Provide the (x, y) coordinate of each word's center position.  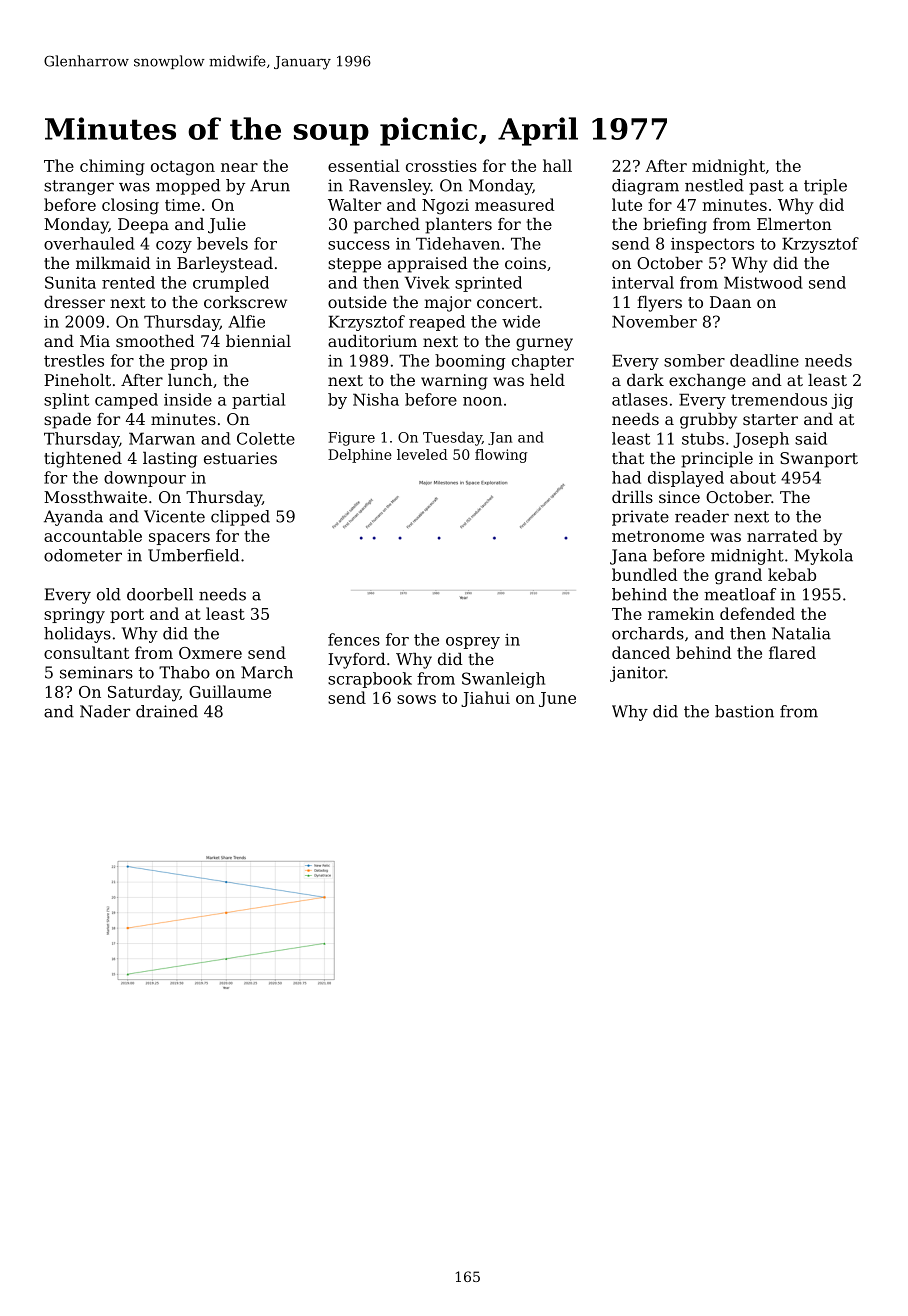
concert (507, 302)
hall (557, 165)
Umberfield (193, 555)
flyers (659, 304)
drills (632, 497)
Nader (105, 711)
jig (842, 401)
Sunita (70, 282)
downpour (145, 479)
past (766, 187)
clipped (240, 518)
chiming (112, 167)
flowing (501, 456)
